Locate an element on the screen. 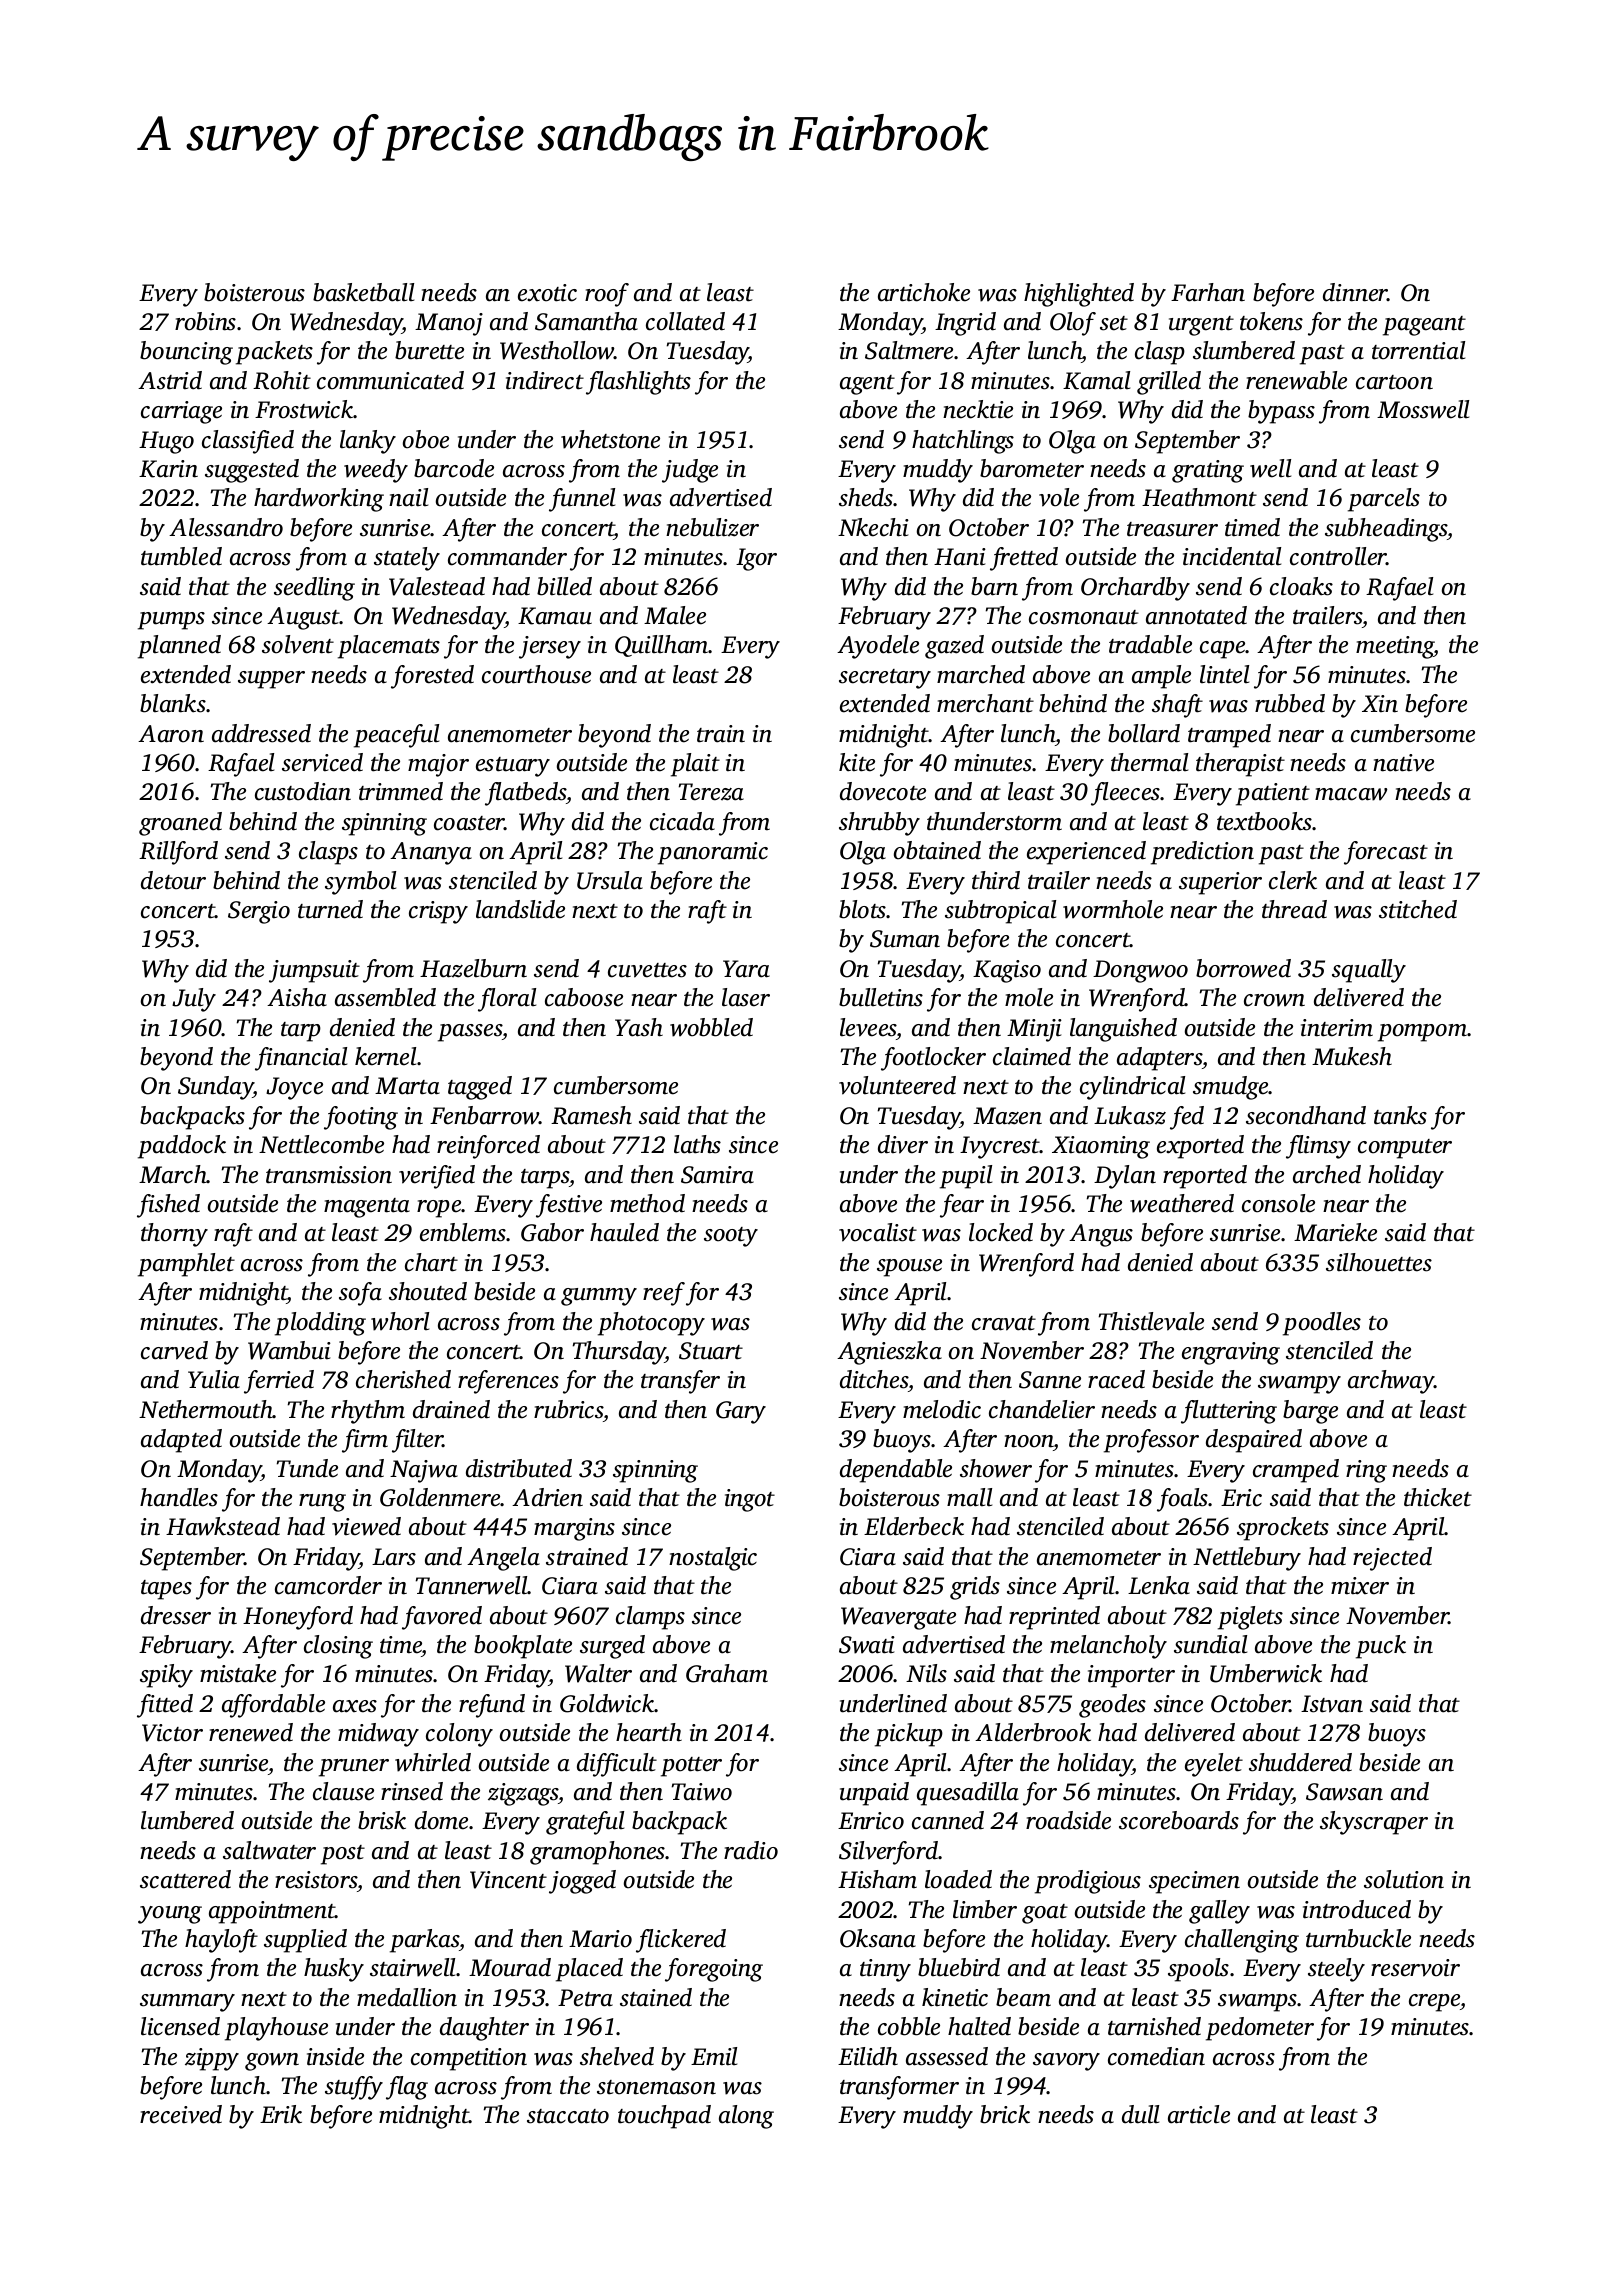 Image resolution: width=1620 pixels, height=2292 pixels. plodding is located at coordinates (320, 1324).
